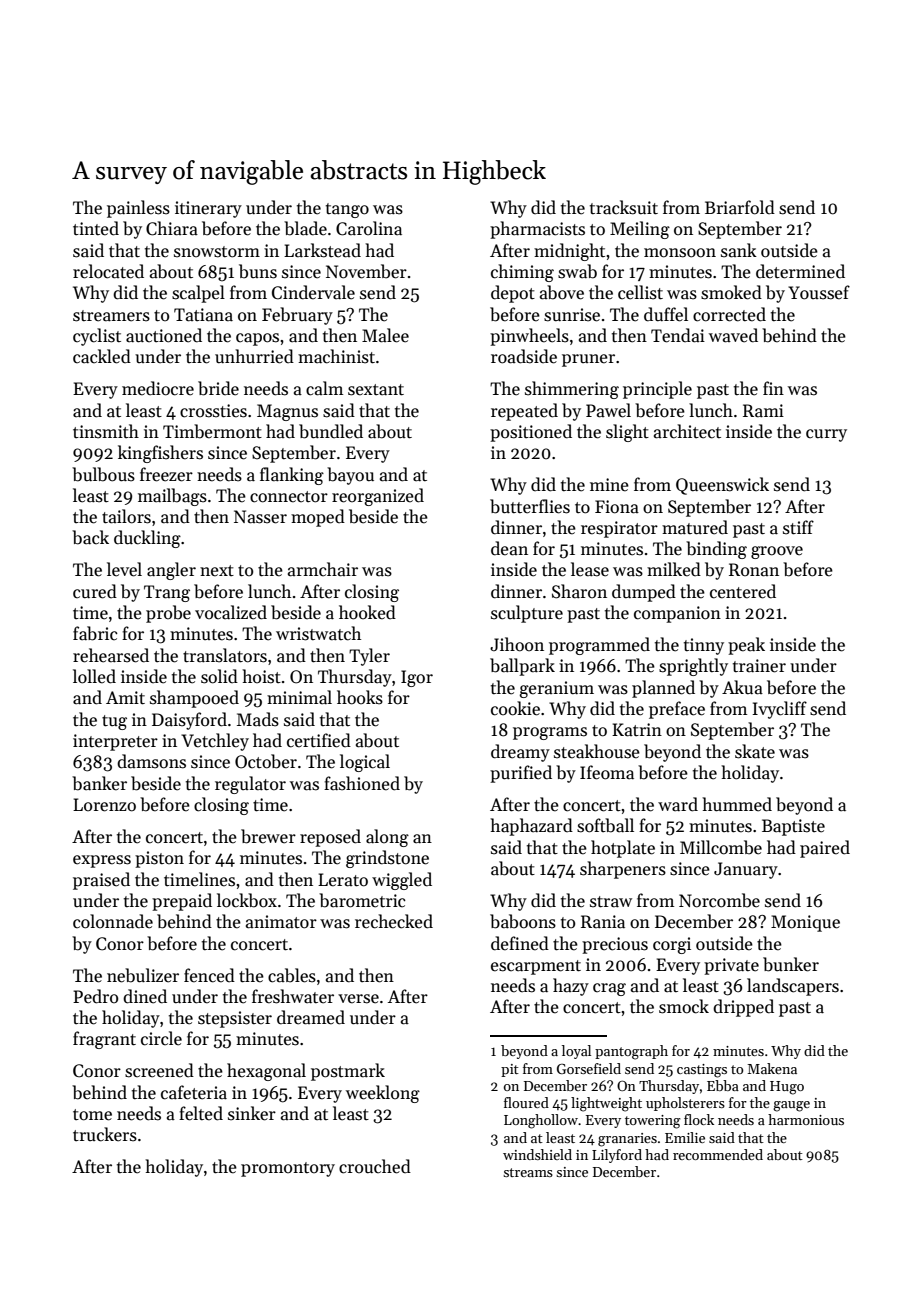 The width and height of the screenshot is (924, 1311). Describe the element at coordinates (740, 207) in the screenshot. I see `Briarfold` at that location.
